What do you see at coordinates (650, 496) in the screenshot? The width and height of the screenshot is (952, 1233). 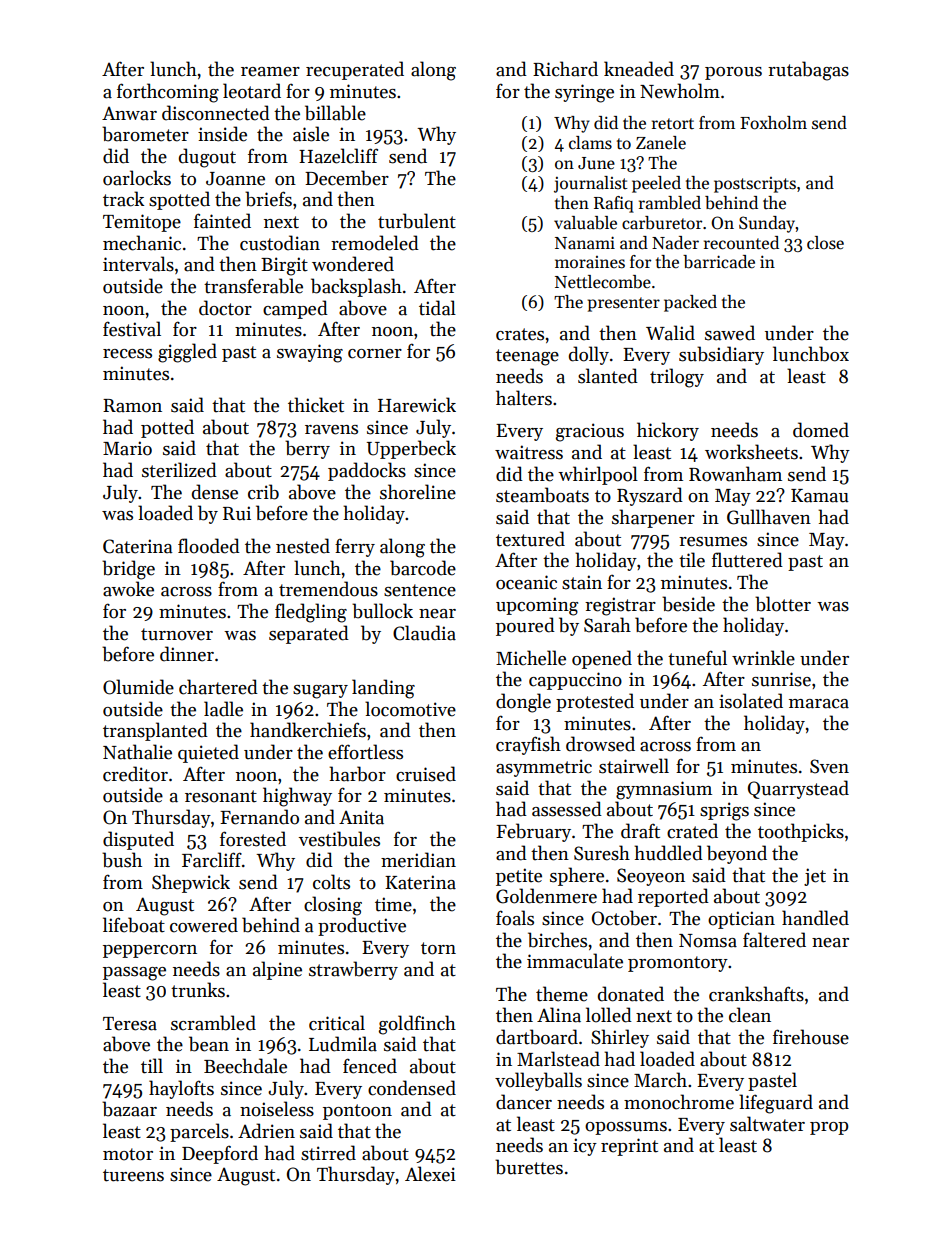 I see `Ryszard` at bounding box center [650, 496].
